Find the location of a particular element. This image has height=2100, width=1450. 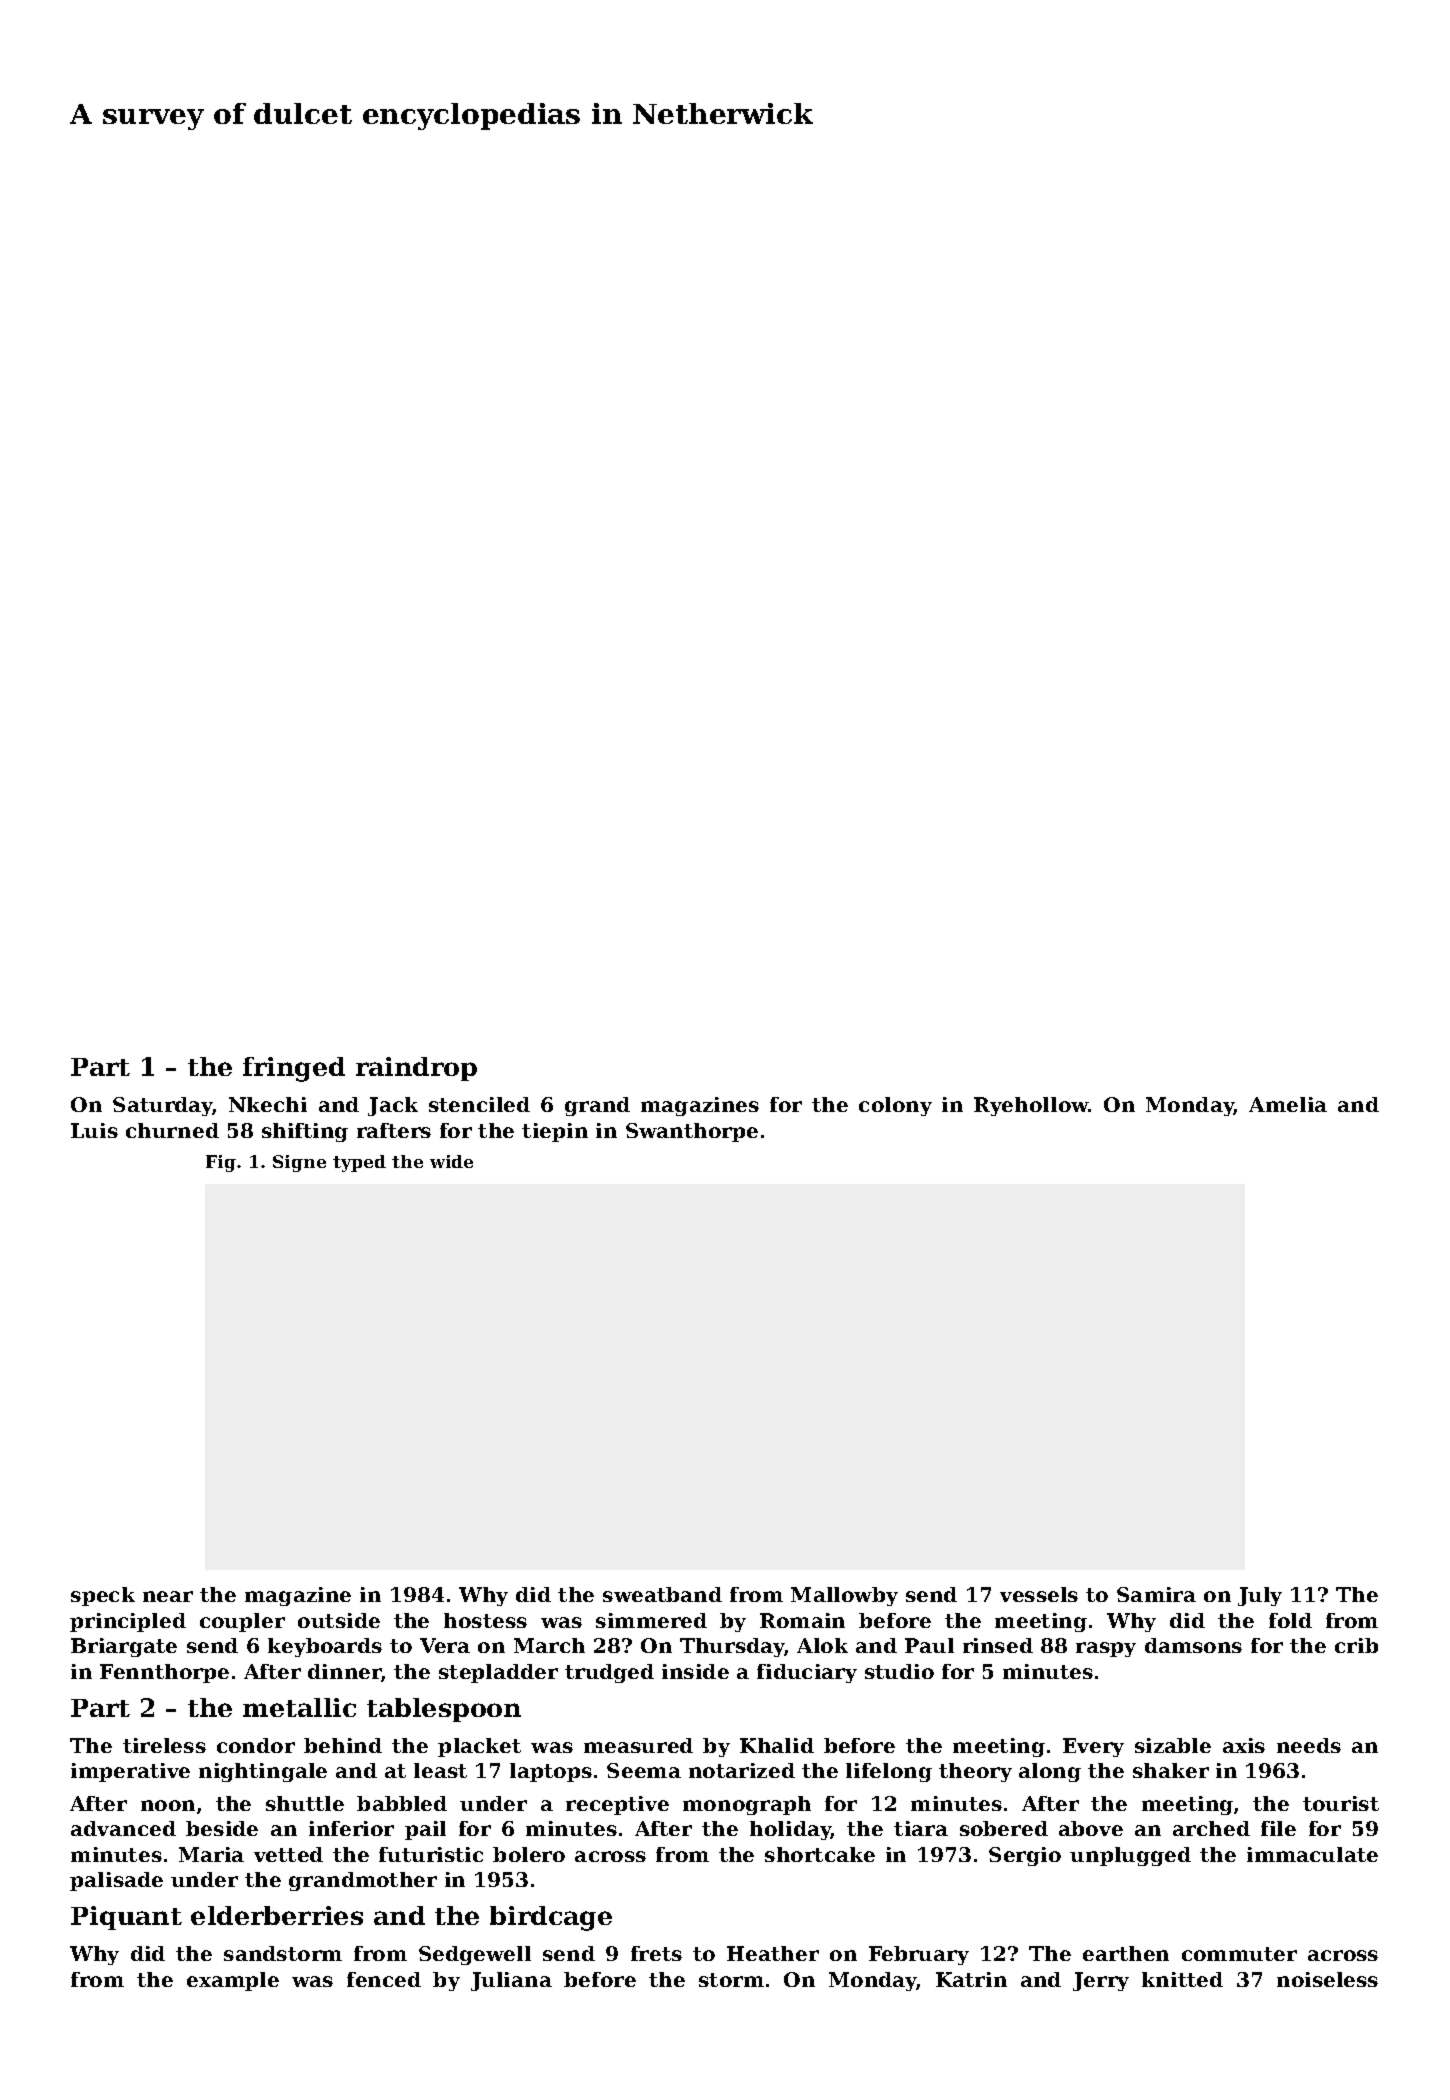

Swanthorpe is located at coordinates (692, 1132).
